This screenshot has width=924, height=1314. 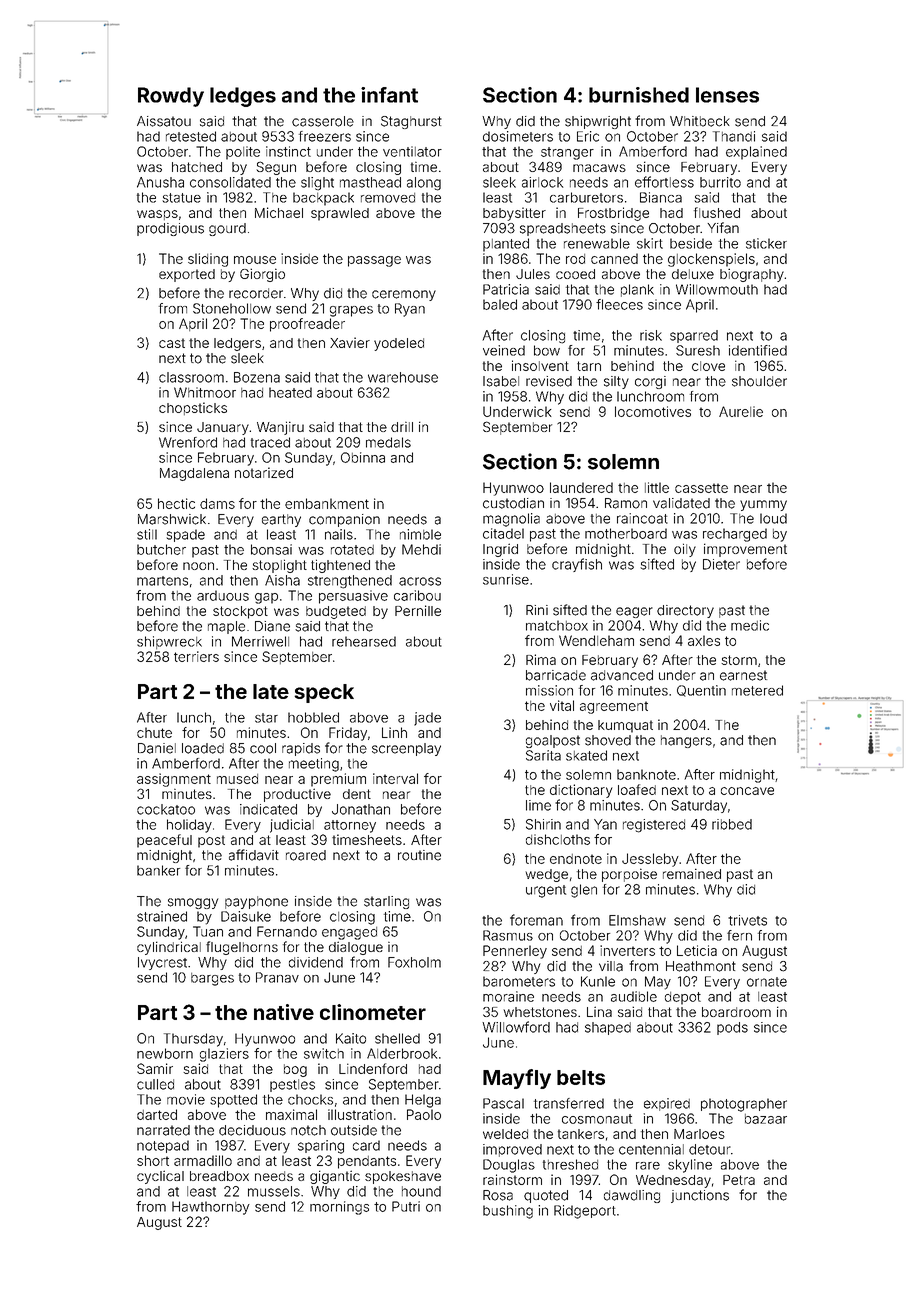 What do you see at coordinates (338, 780) in the screenshot?
I see `premium` at bounding box center [338, 780].
